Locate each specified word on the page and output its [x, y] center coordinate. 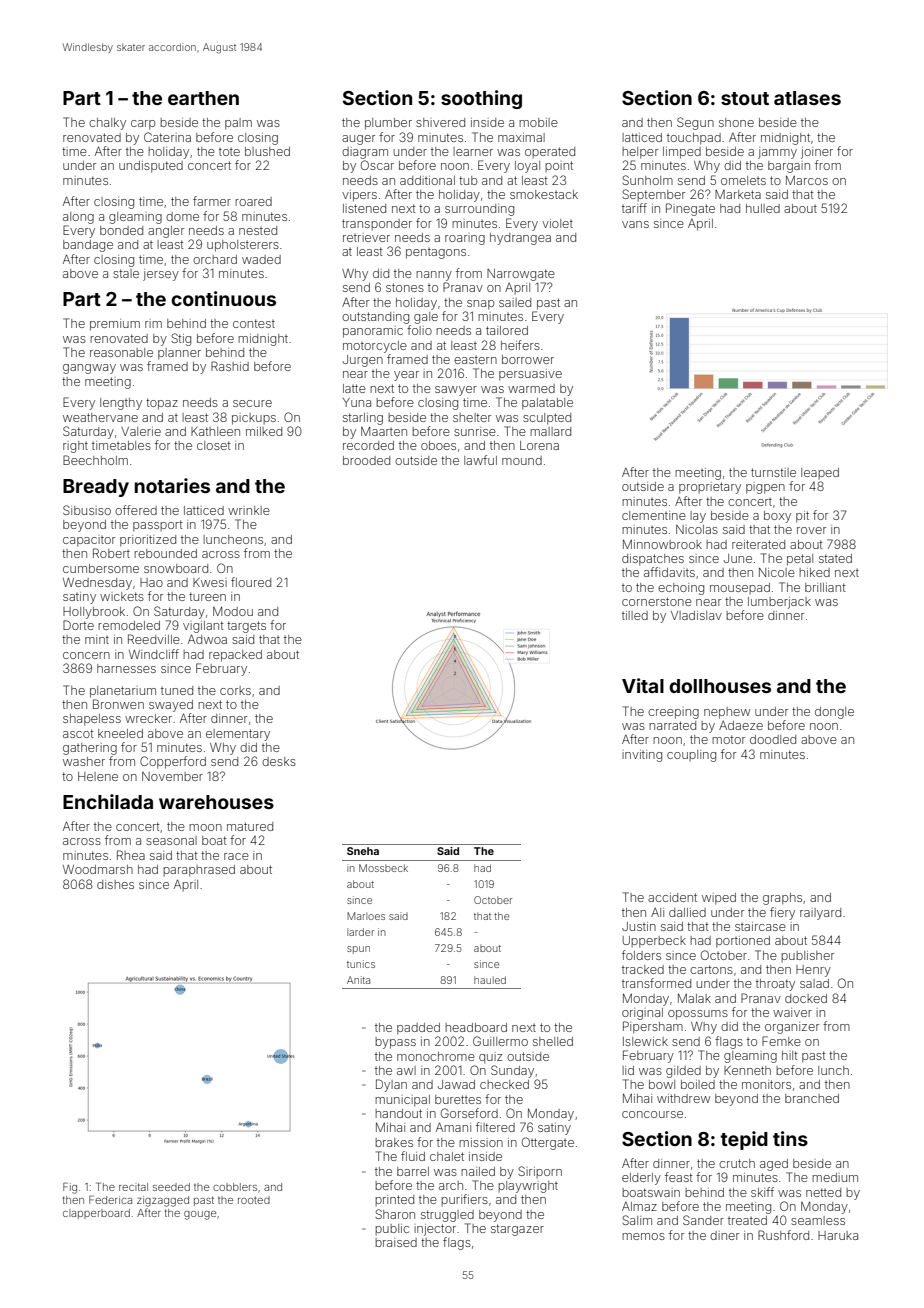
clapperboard [96, 1214]
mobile [538, 122]
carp [143, 125]
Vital [643, 685]
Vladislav [696, 615]
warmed [531, 388]
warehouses [216, 802]
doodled [773, 739]
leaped [820, 473]
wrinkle [249, 510]
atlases [807, 98]
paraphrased [199, 871]
